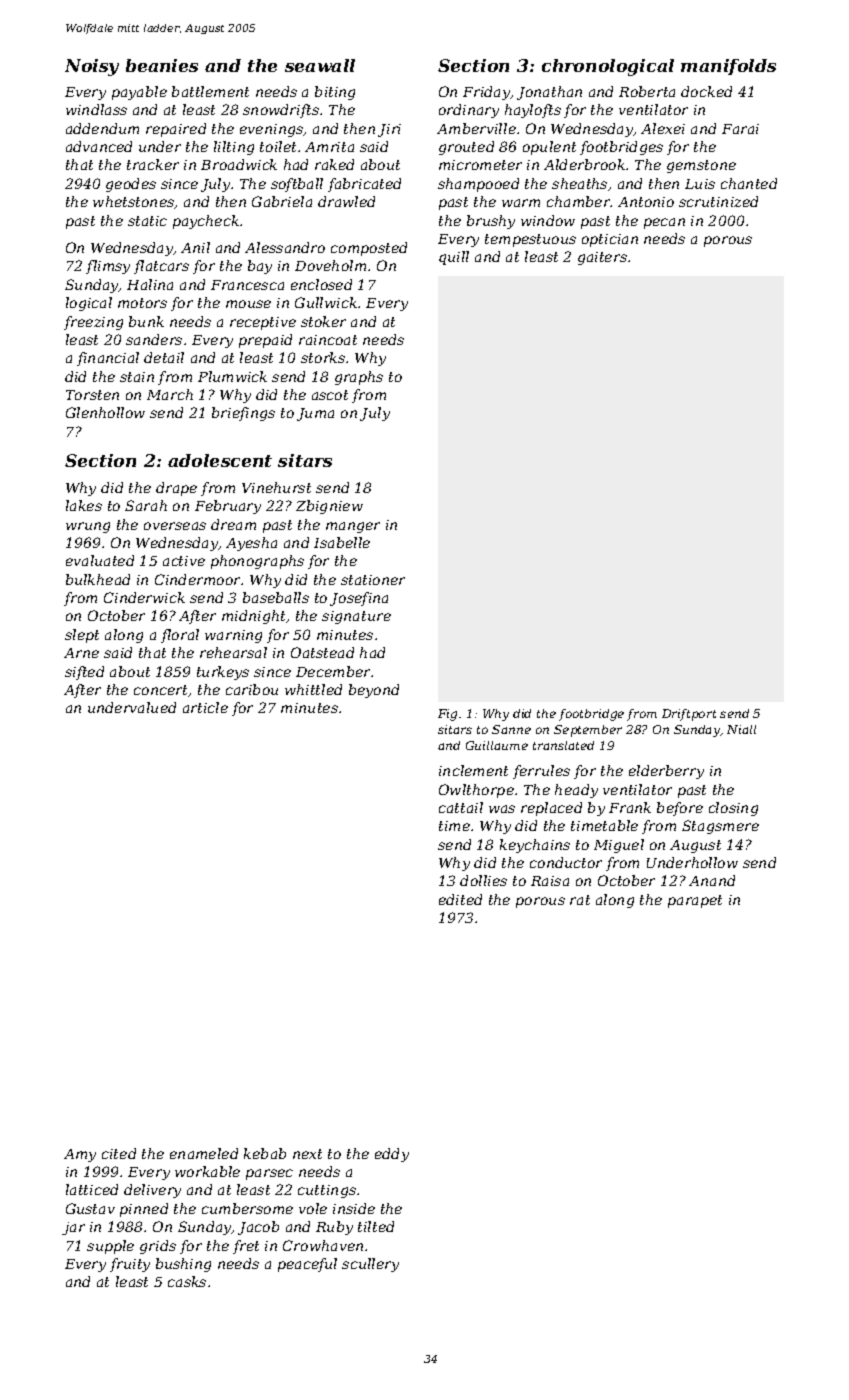 This screenshot has height=1400, width=849. Describe the element at coordinates (733, 809) in the screenshot. I see `closing` at that location.
